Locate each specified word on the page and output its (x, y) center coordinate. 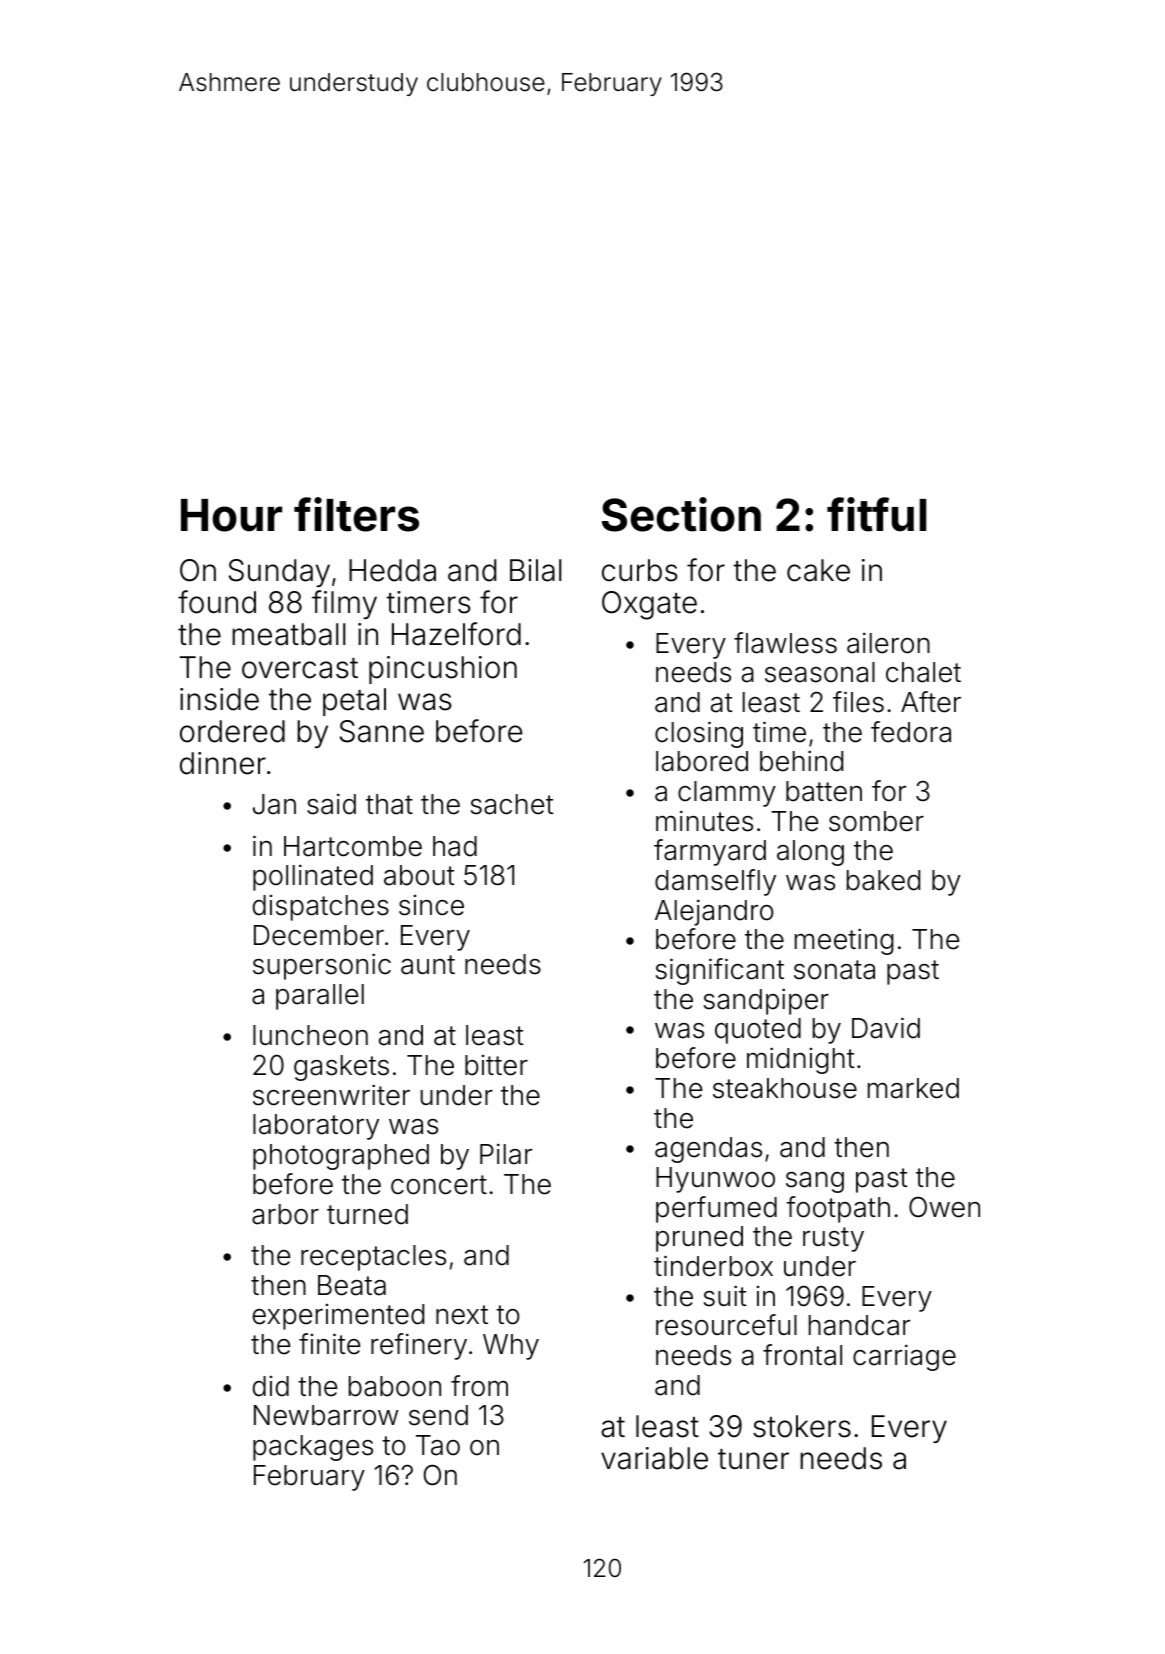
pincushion (443, 670)
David (886, 1028)
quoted (758, 1031)
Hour (231, 515)
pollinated (313, 877)
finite (329, 1344)
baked (883, 880)
